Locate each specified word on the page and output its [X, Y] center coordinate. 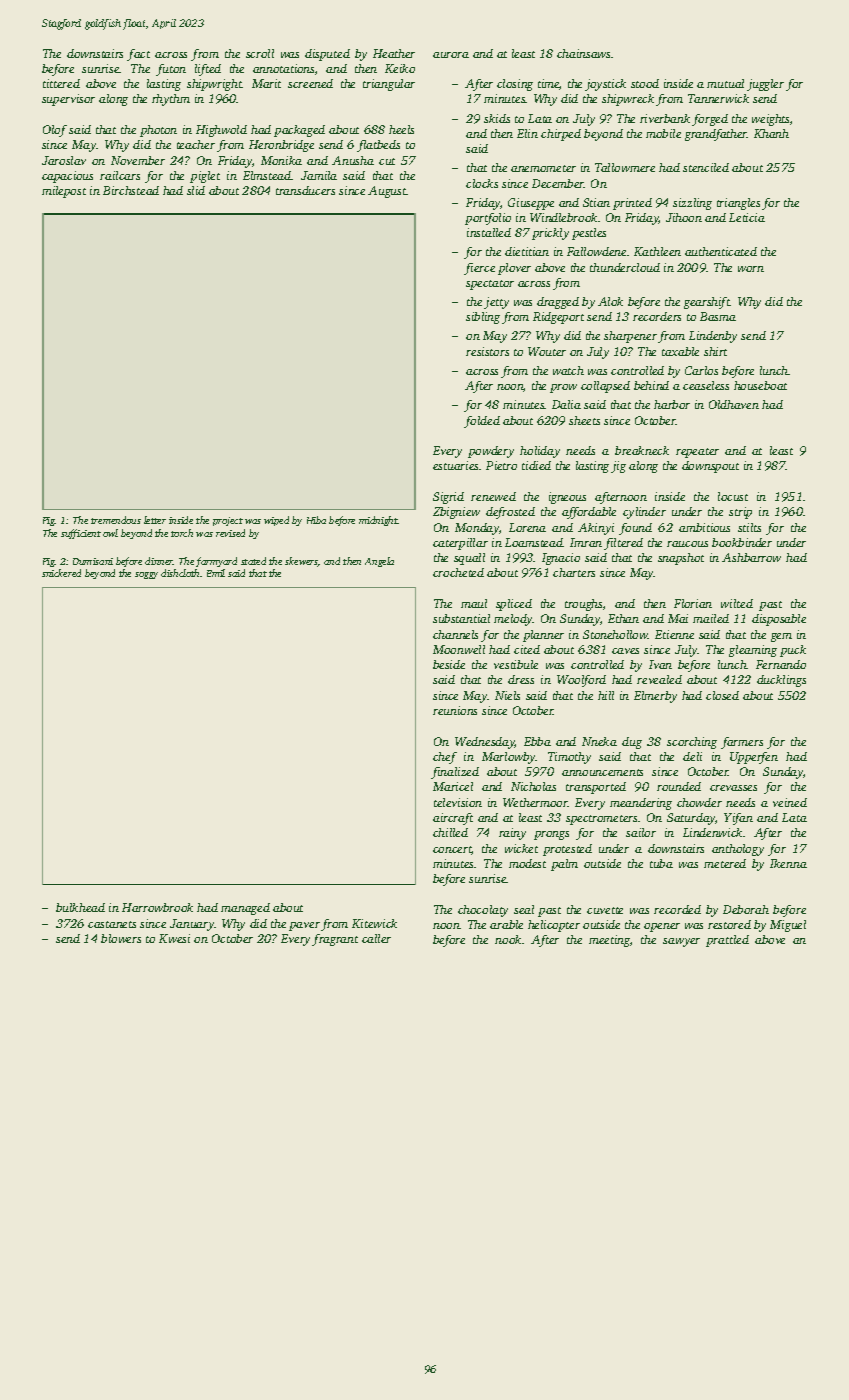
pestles [589, 234]
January [192, 925]
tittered [61, 83]
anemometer [543, 168]
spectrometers [601, 820]
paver [304, 926]
